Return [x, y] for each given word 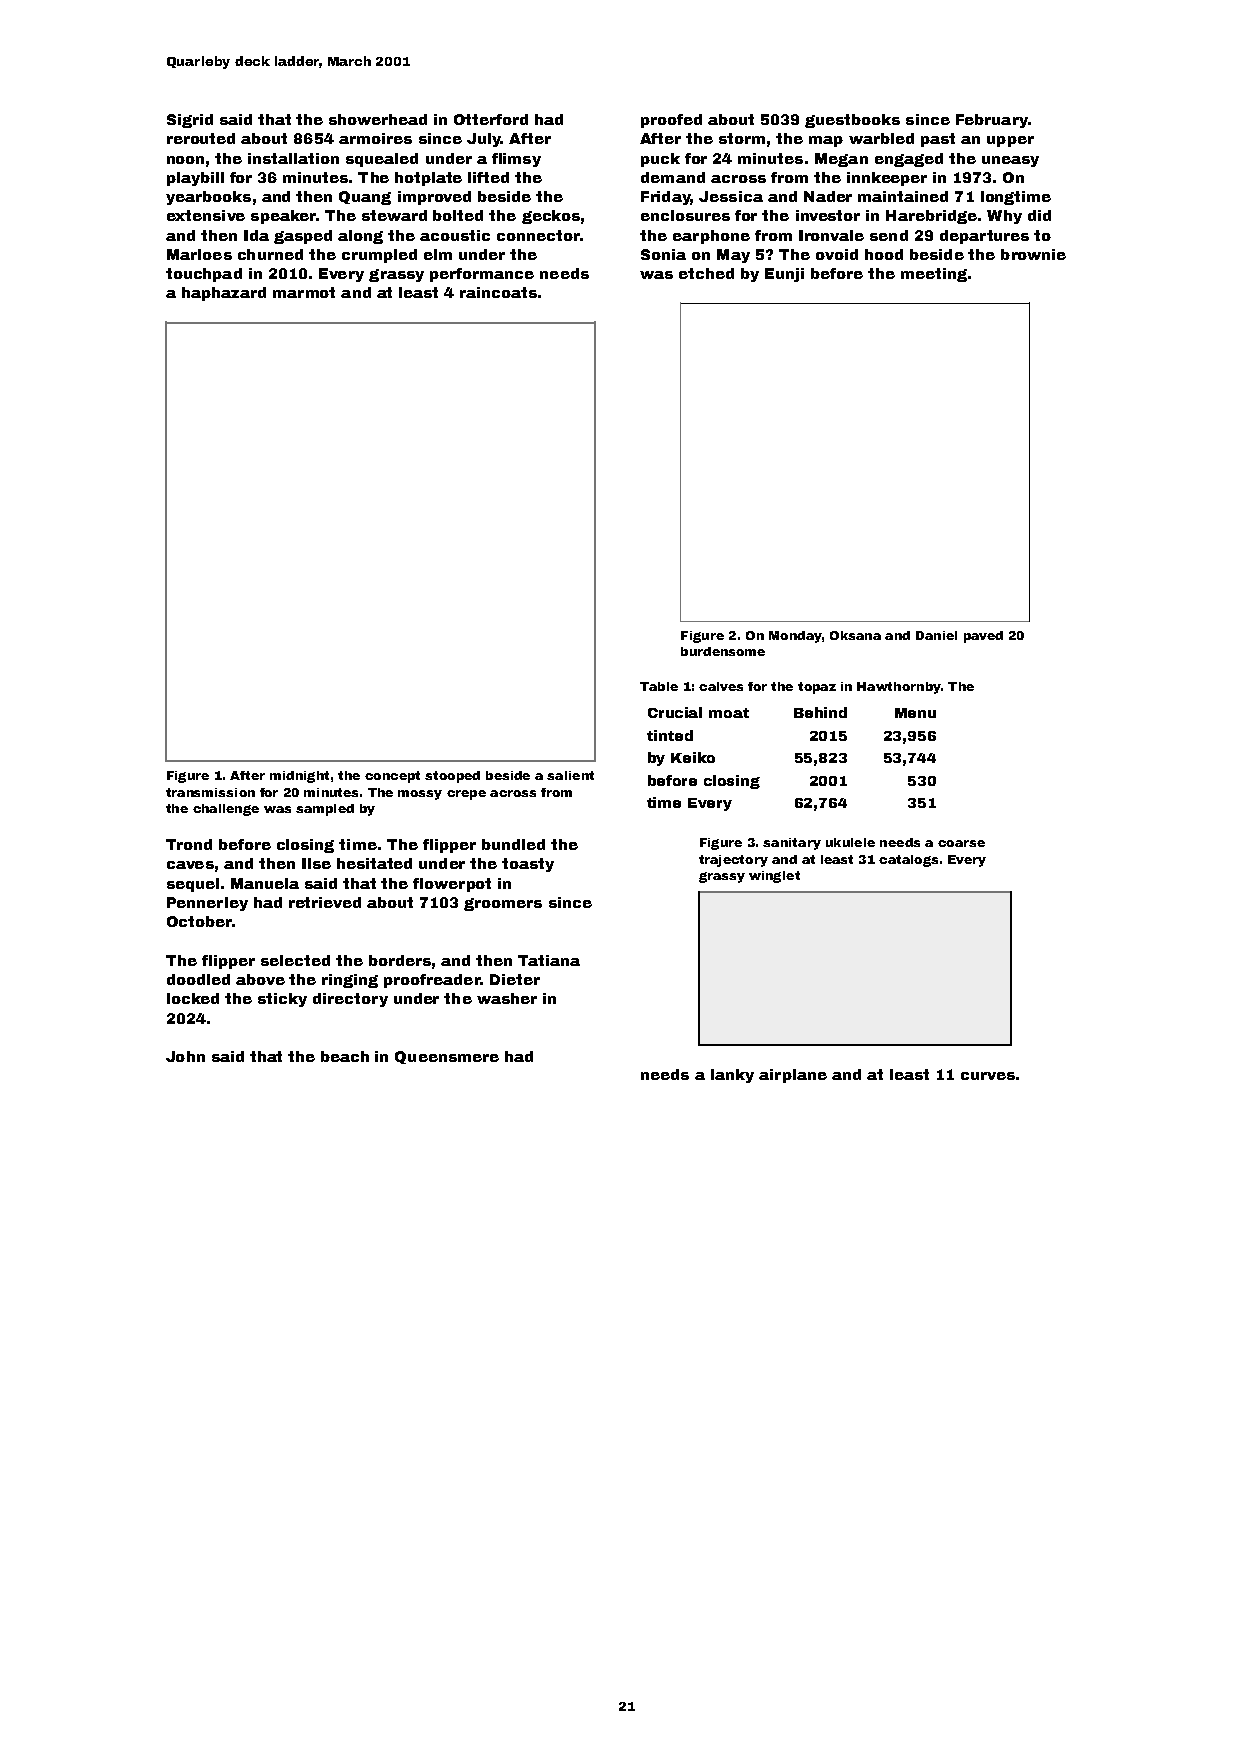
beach [345, 1056]
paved [983, 637]
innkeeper [887, 179]
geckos [551, 217]
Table [659, 686]
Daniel [936, 635]
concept [392, 777]
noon [185, 160]
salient [570, 775]
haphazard [224, 294]
